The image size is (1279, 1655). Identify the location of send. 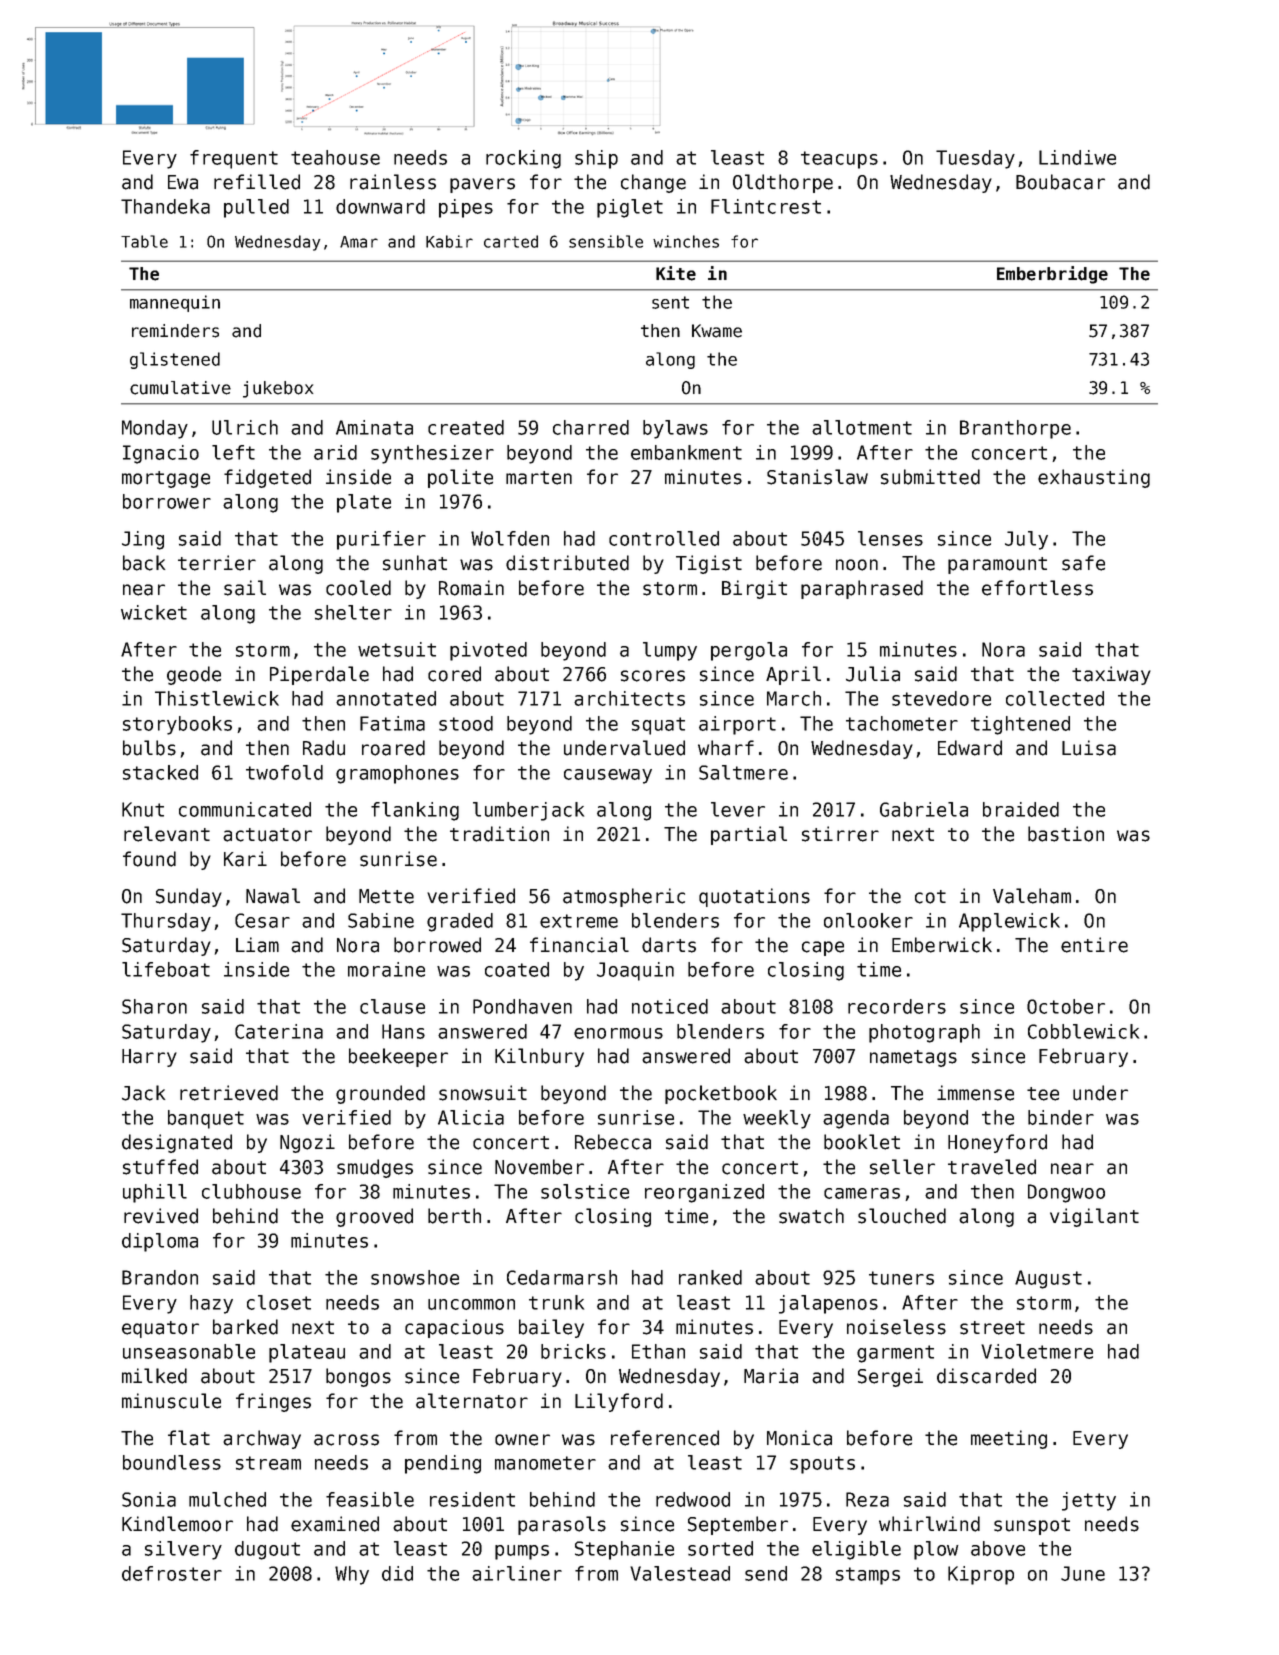
(766, 1573).
